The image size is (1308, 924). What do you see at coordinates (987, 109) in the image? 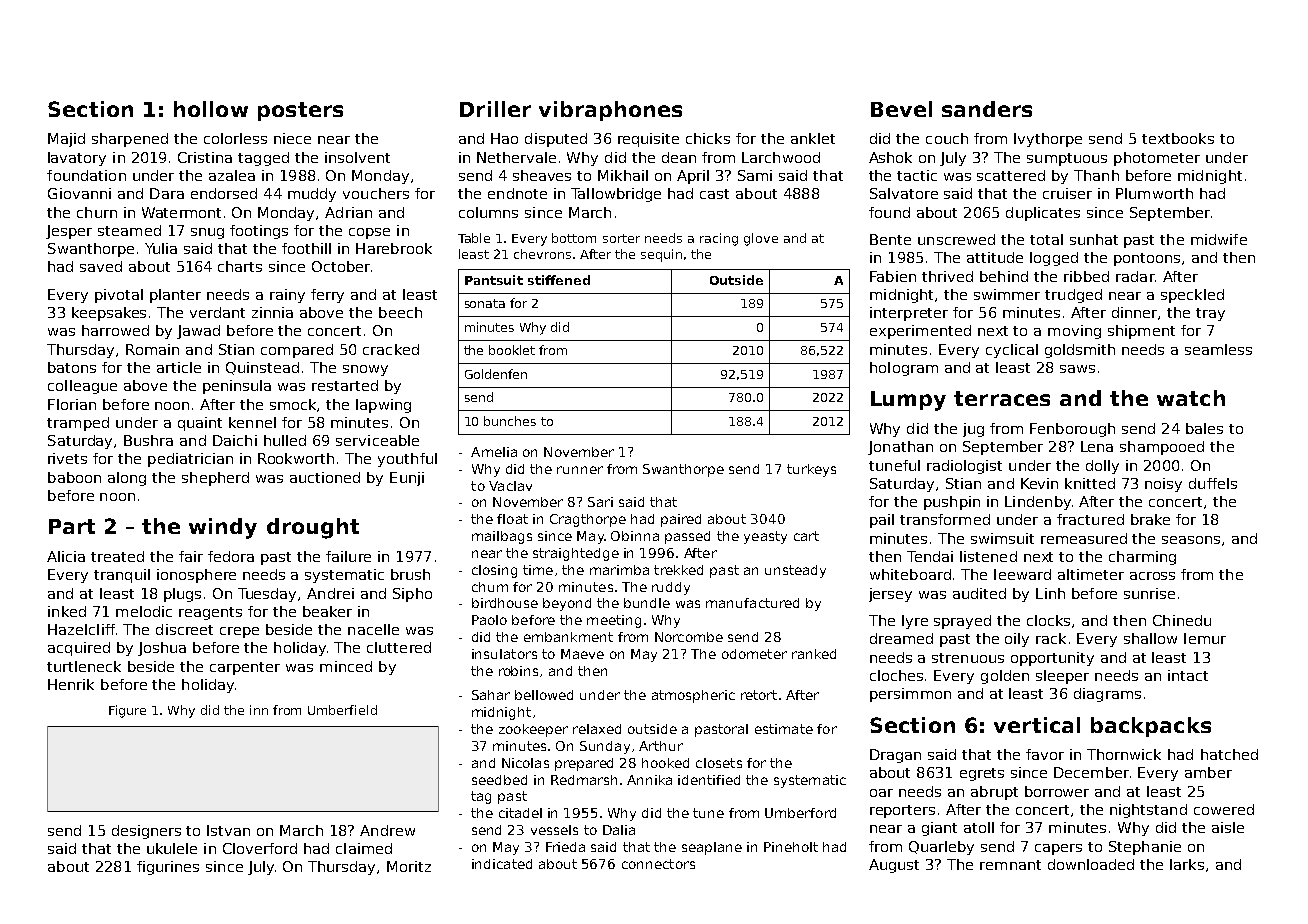
I see `sanders` at bounding box center [987, 109].
